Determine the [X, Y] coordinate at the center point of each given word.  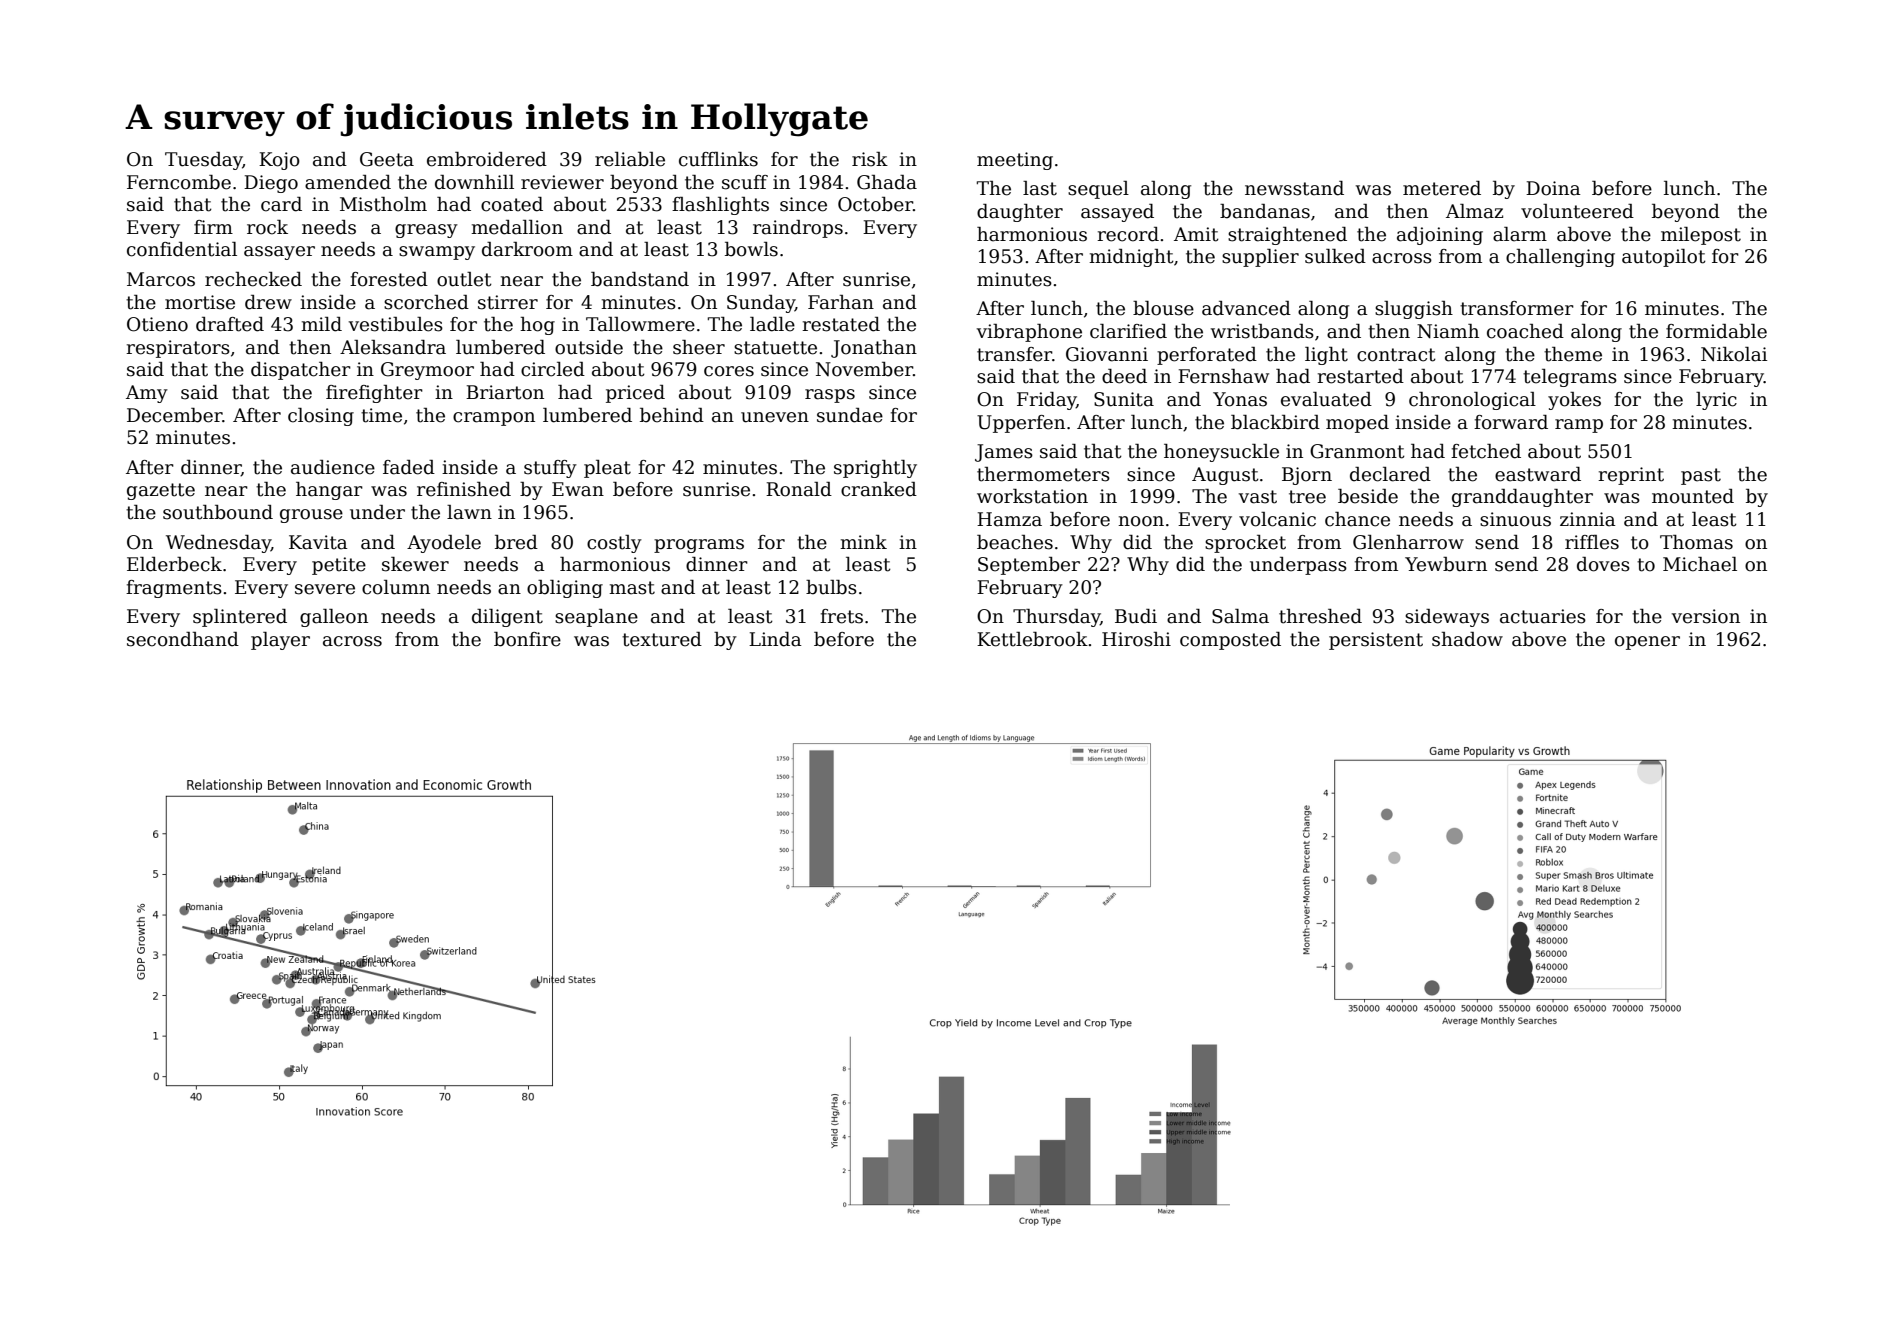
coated [512, 204]
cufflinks [718, 159]
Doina [1553, 188]
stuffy [550, 469]
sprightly [875, 469]
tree [1307, 497]
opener [1647, 643]
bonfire [527, 639]
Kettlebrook [1032, 639]
